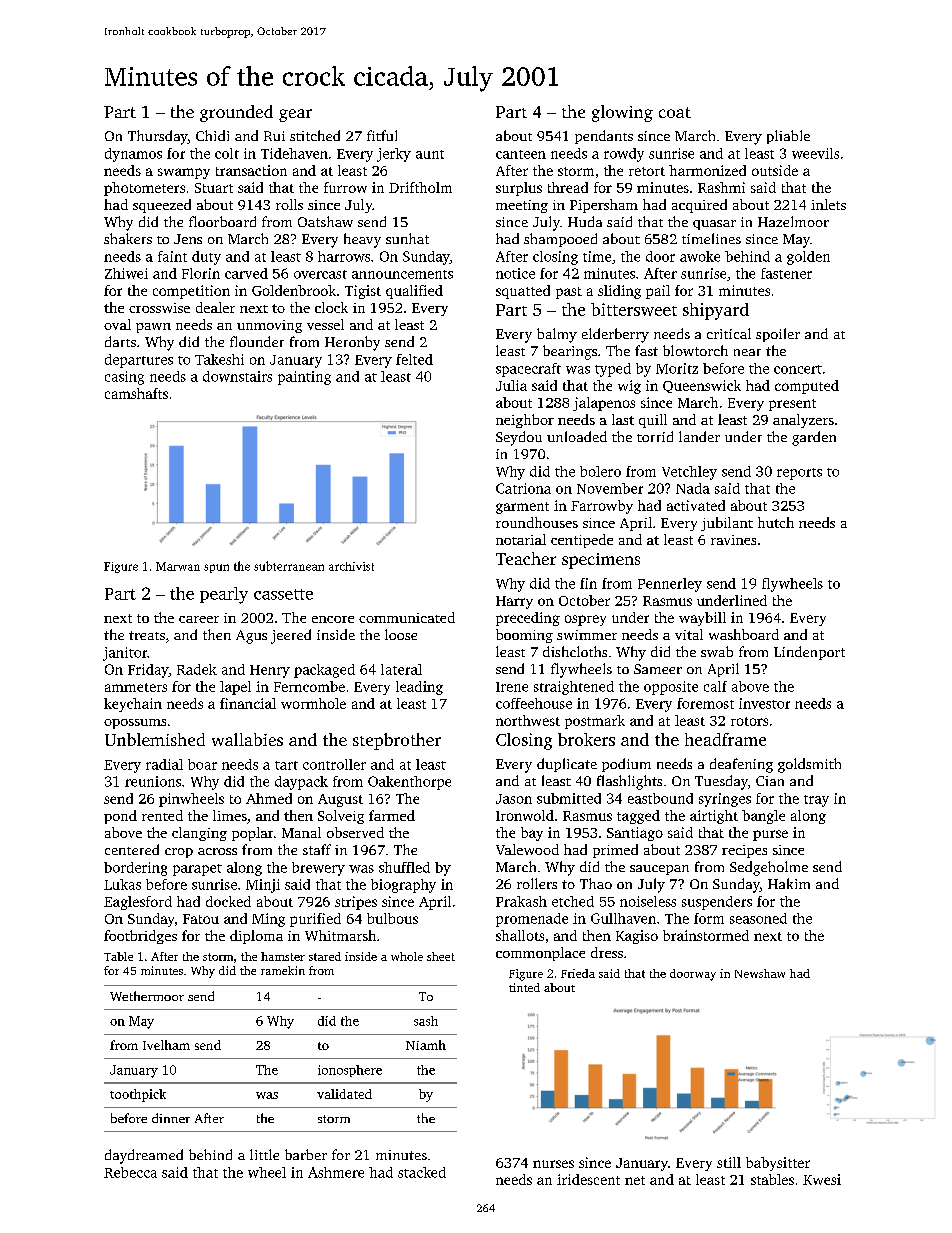 The width and height of the screenshot is (952, 1233). Describe the element at coordinates (294, 153) in the screenshot. I see `Tidehaven` at that location.
